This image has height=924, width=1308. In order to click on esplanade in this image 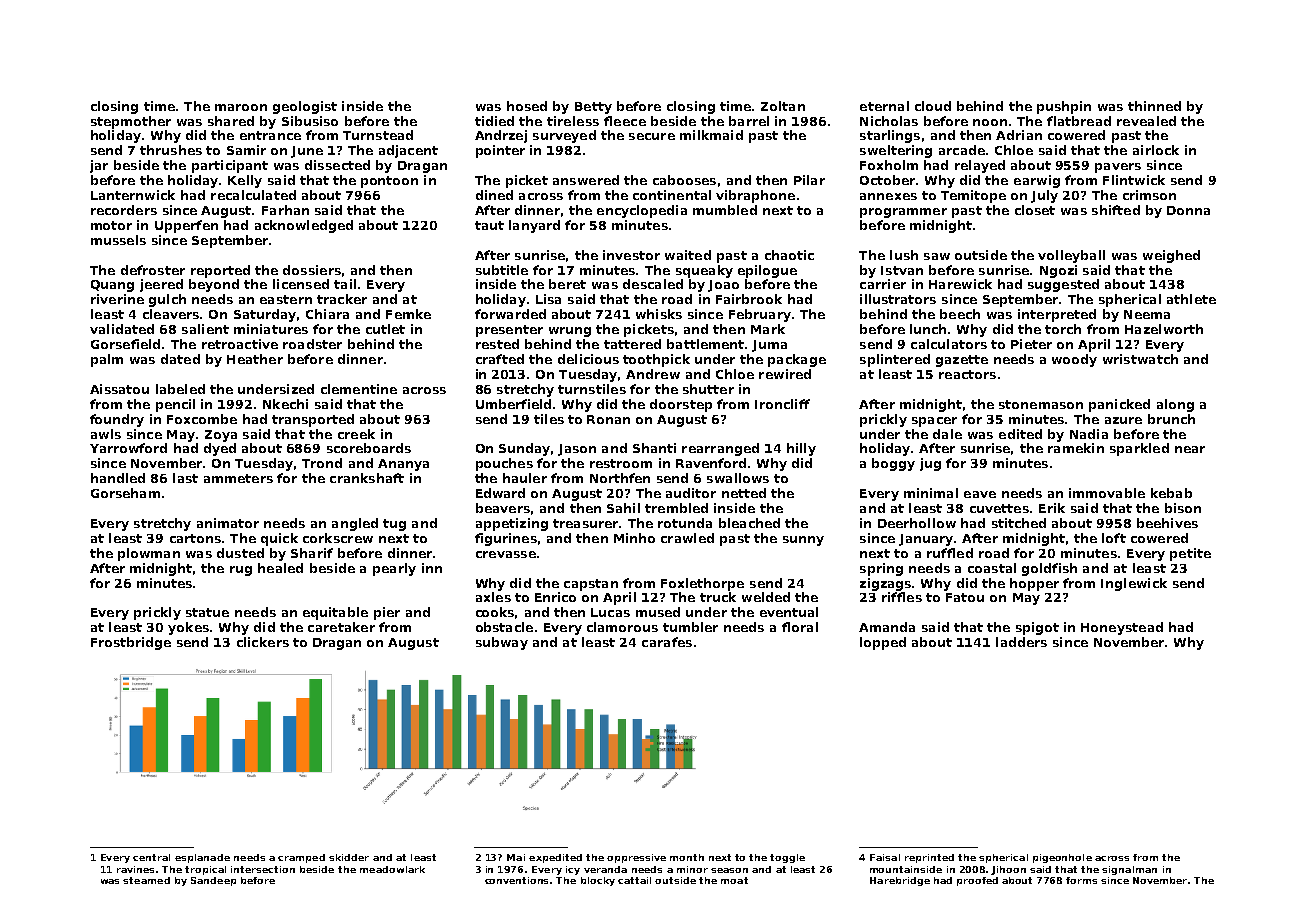, I will do `click(202, 858)`.
